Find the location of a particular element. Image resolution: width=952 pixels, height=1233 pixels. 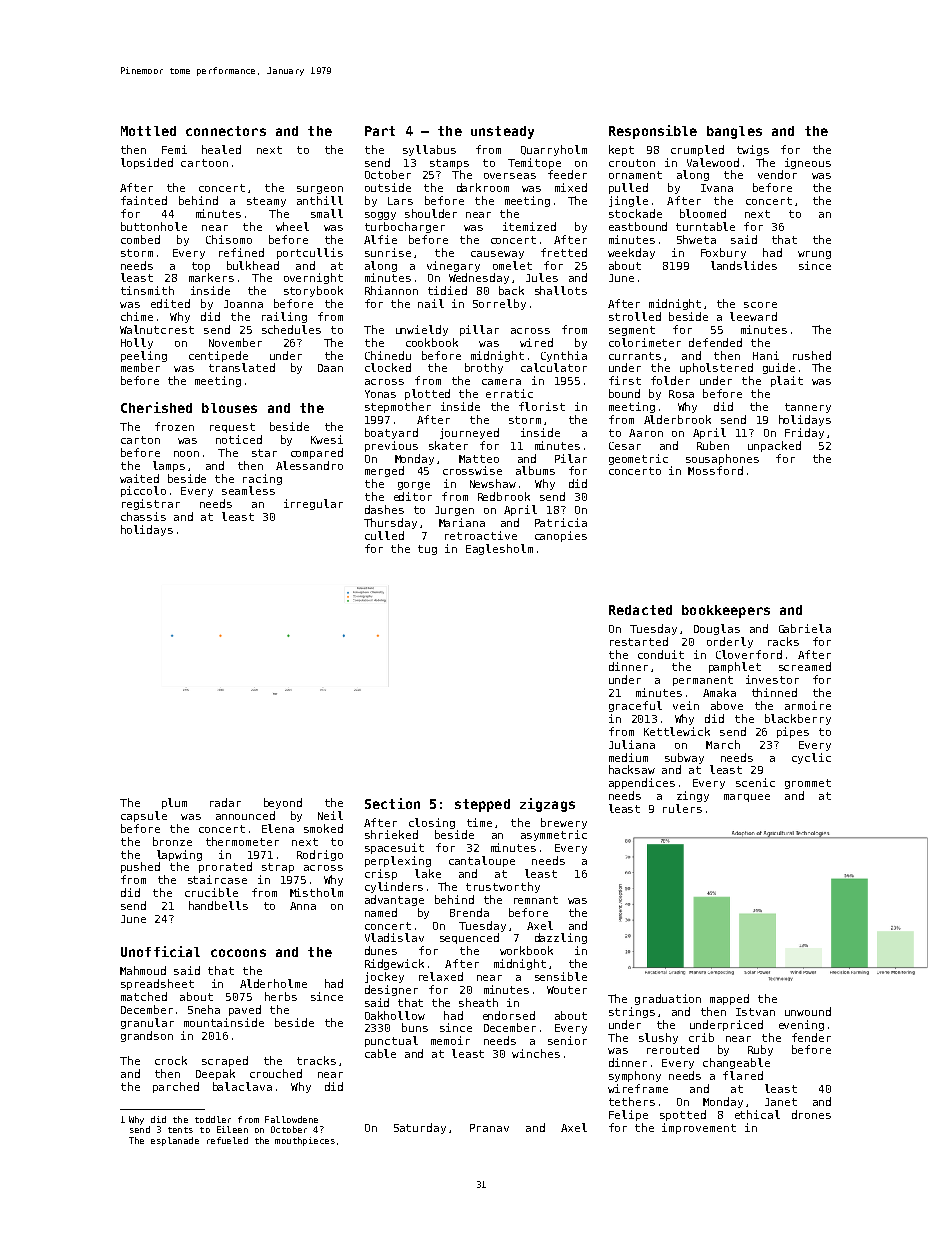

Section is located at coordinates (392, 803).
